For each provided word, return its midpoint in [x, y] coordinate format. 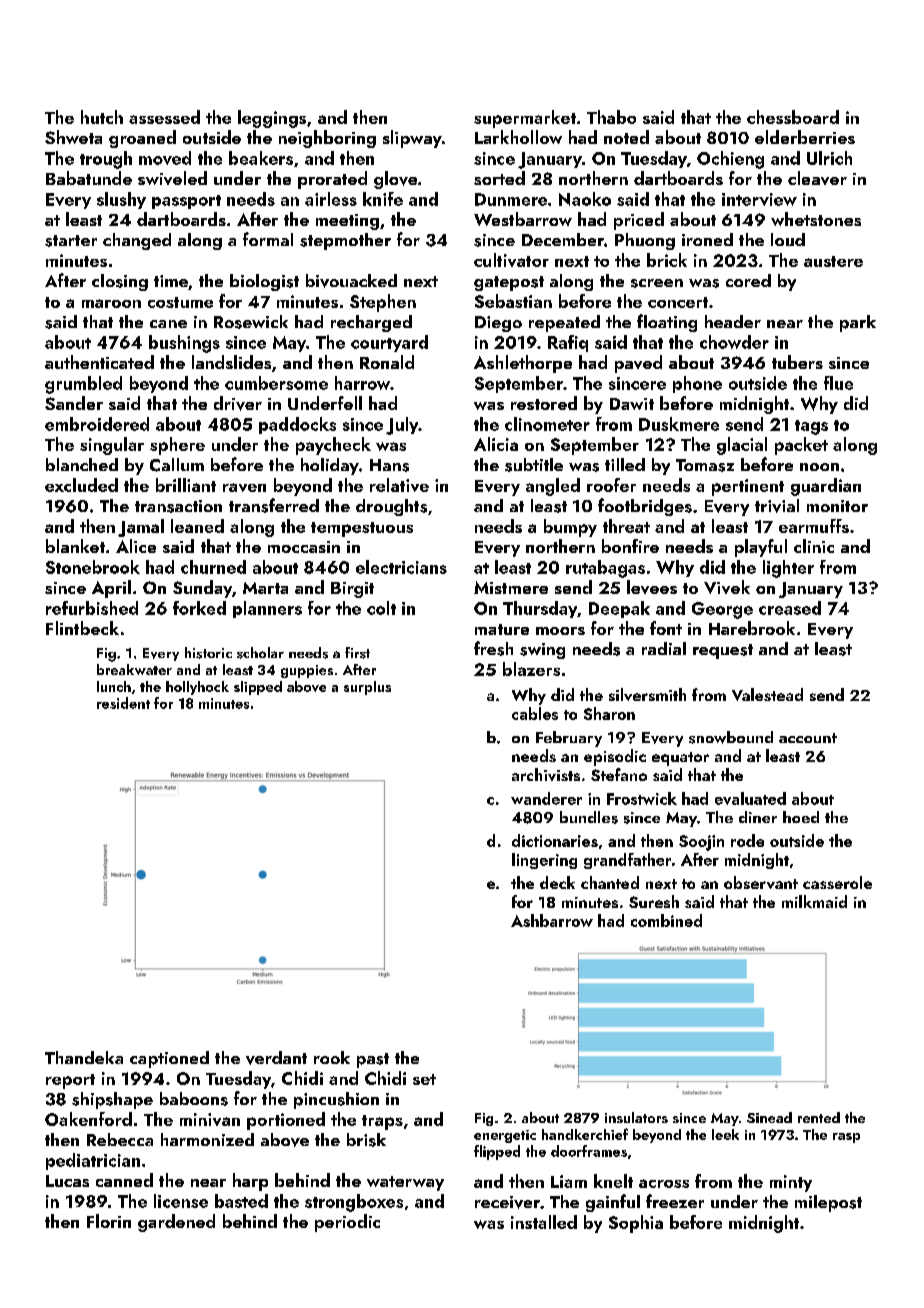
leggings [272, 119]
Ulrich [829, 158]
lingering [544, 861]
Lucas [67, 1181]
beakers [261, 158]
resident [123, 703]
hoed [801, 817]
